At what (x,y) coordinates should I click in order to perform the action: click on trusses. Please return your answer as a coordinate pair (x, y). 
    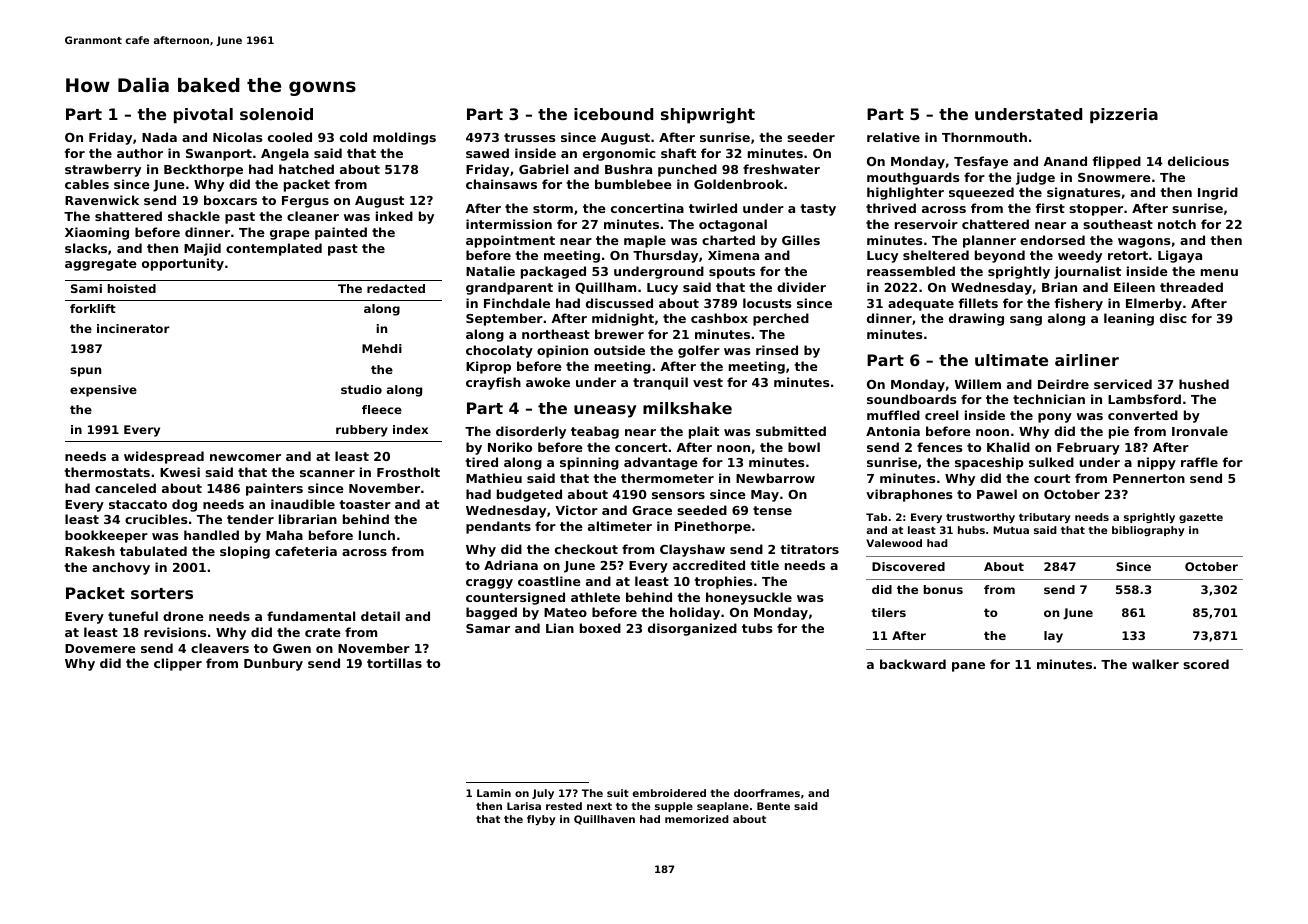
    Looking at the image, I should click on (529, 137).
